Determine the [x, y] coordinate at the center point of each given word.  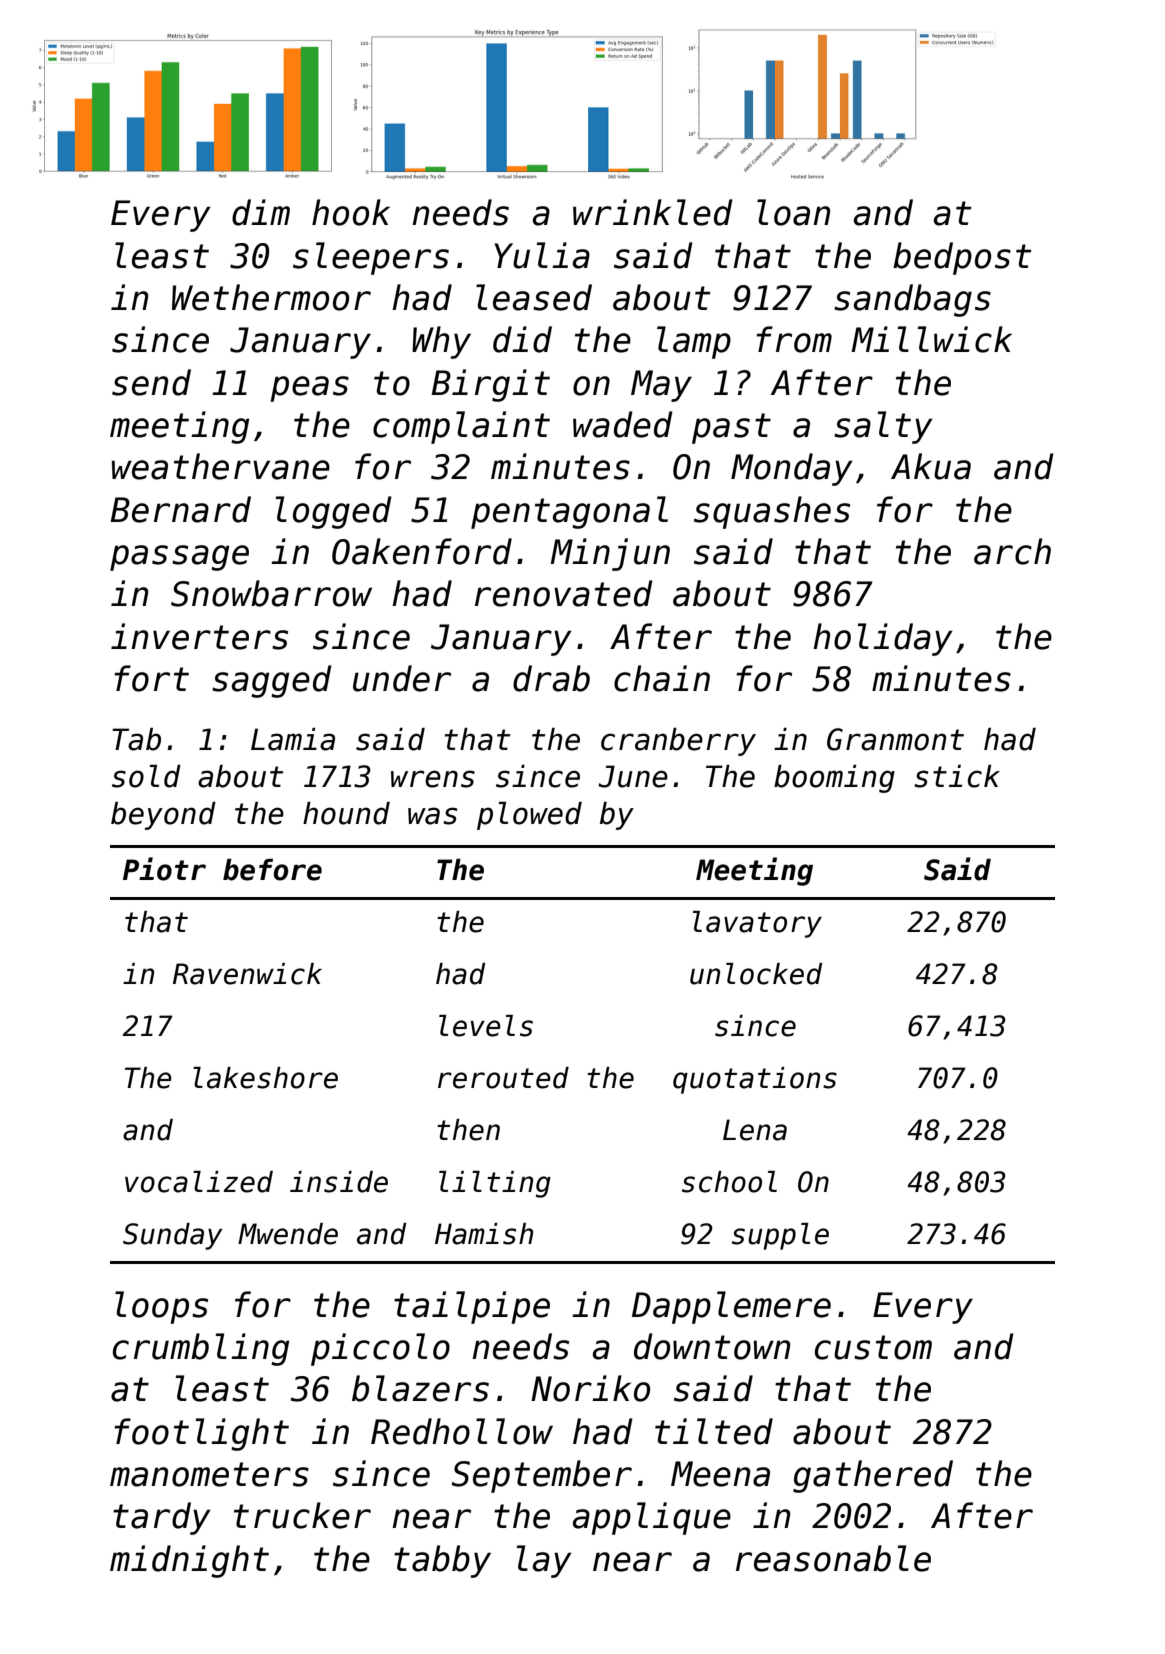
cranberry [678, 742]
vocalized [199, 1182]
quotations [755, 1080]
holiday [883, 639]
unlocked [756, 974]
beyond [163, 816]
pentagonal [569, 512]
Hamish [484, 1234]
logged [333, 512]
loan [793, 212]
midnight [189, 1561]
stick [957, 776]
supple [780, 1236]
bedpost [962, 258]
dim [261, 212]
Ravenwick [247, 974]
